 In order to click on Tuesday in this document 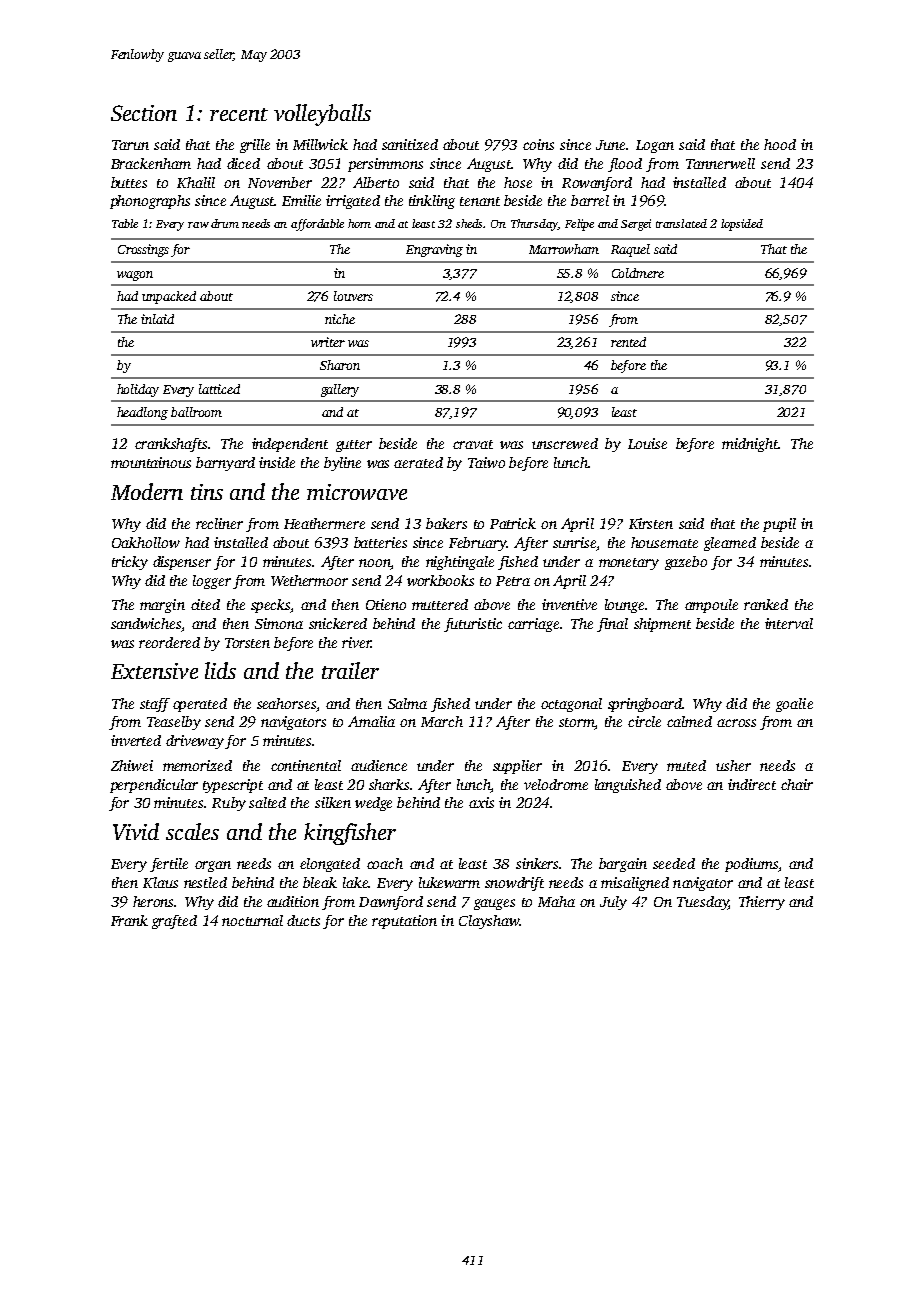, I will do `click(703, 903)`.
